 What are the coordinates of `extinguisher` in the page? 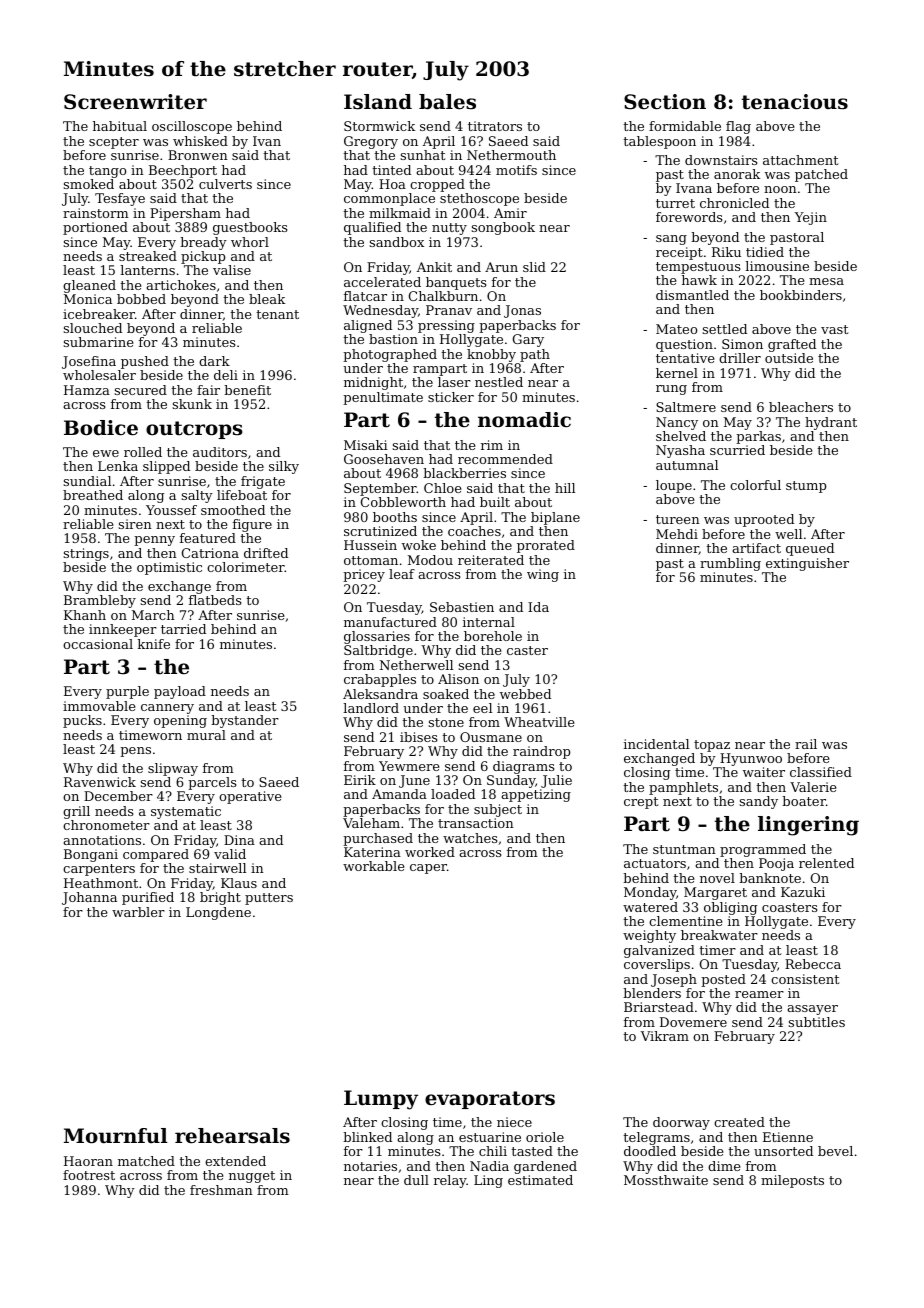 It's located at (807, 564).
